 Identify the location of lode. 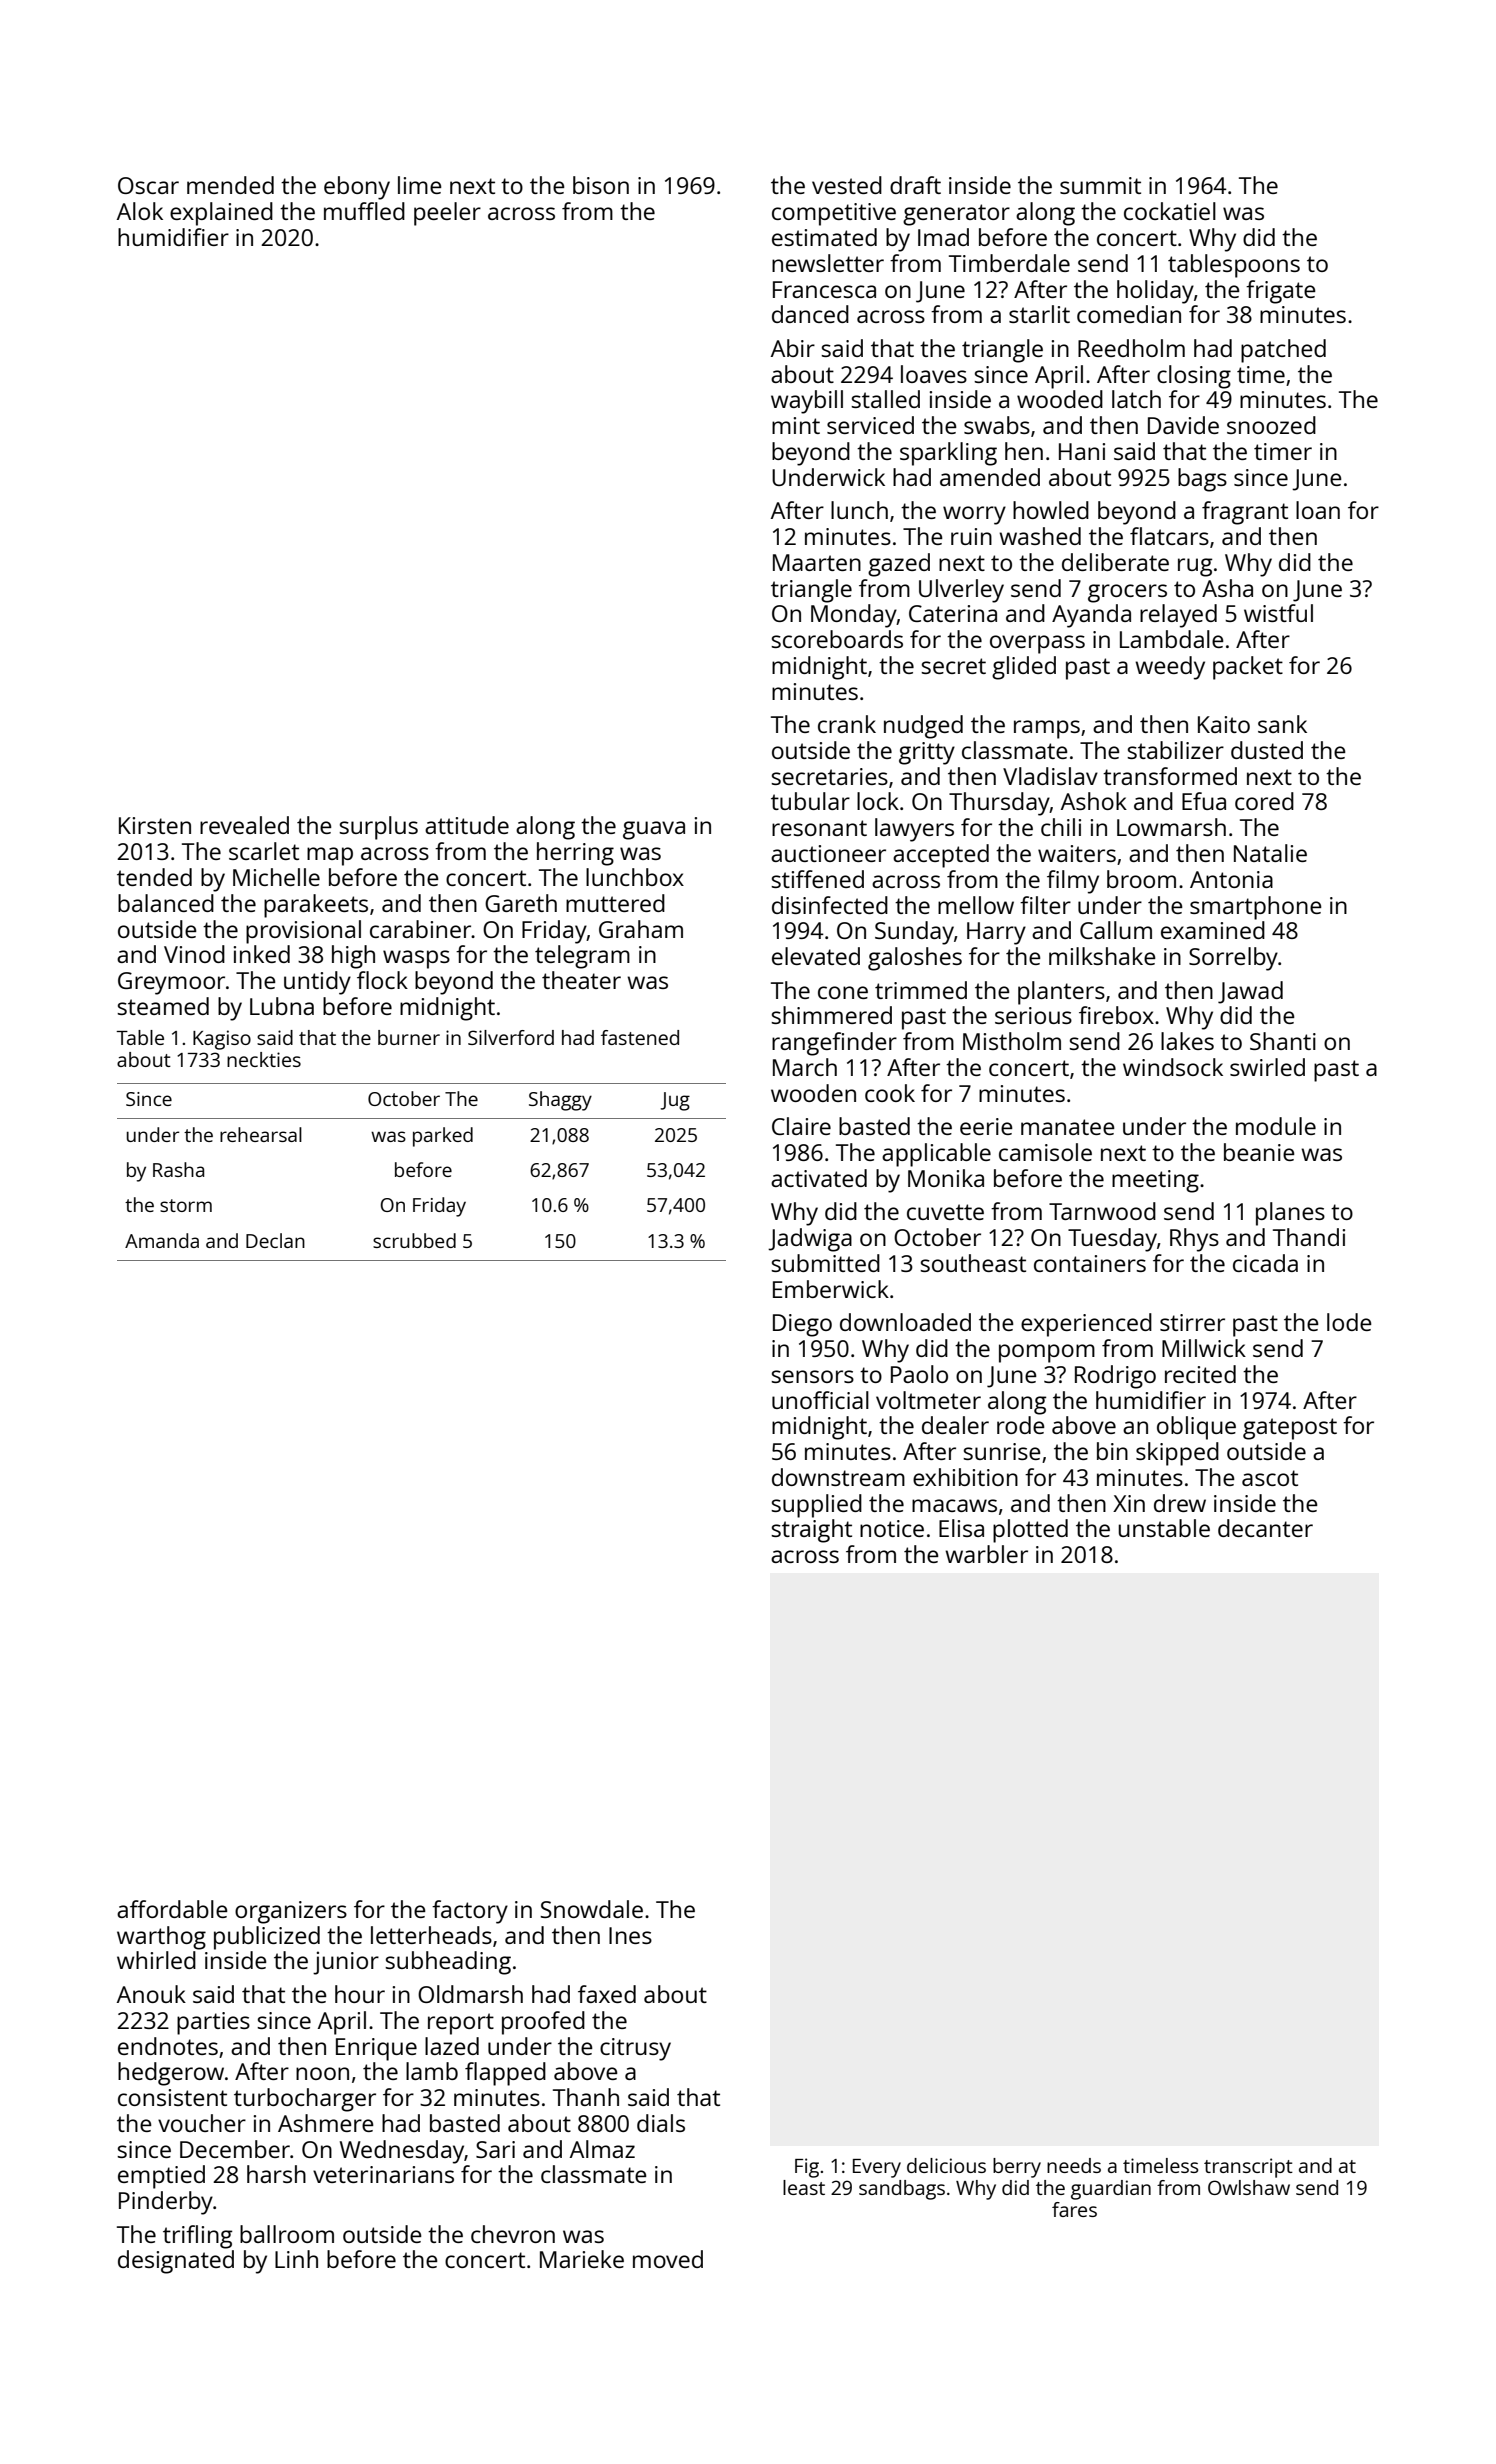
(1349, 1322).
